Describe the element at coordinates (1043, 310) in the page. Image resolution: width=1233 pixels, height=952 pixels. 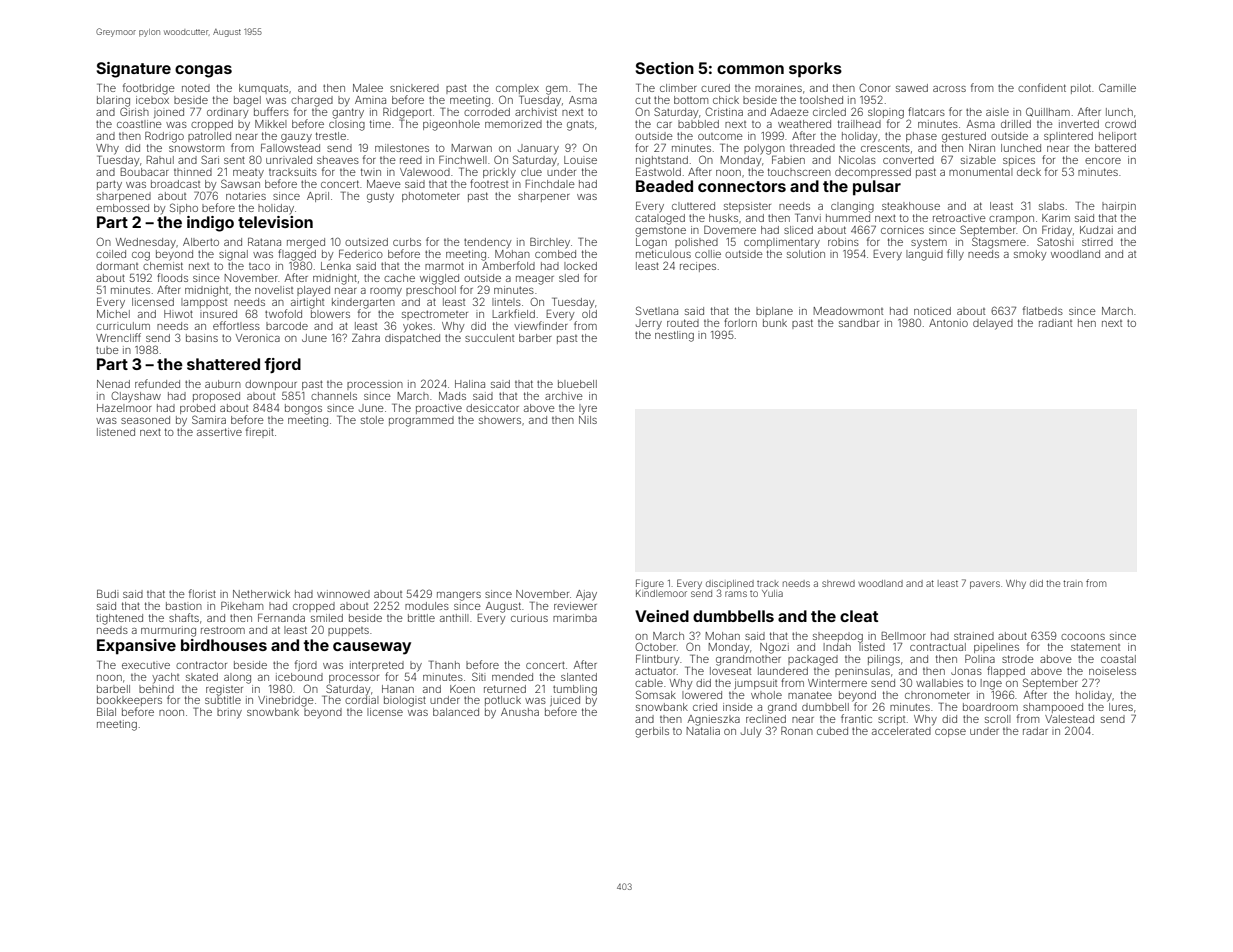
I see `flatbeds` at that location.
